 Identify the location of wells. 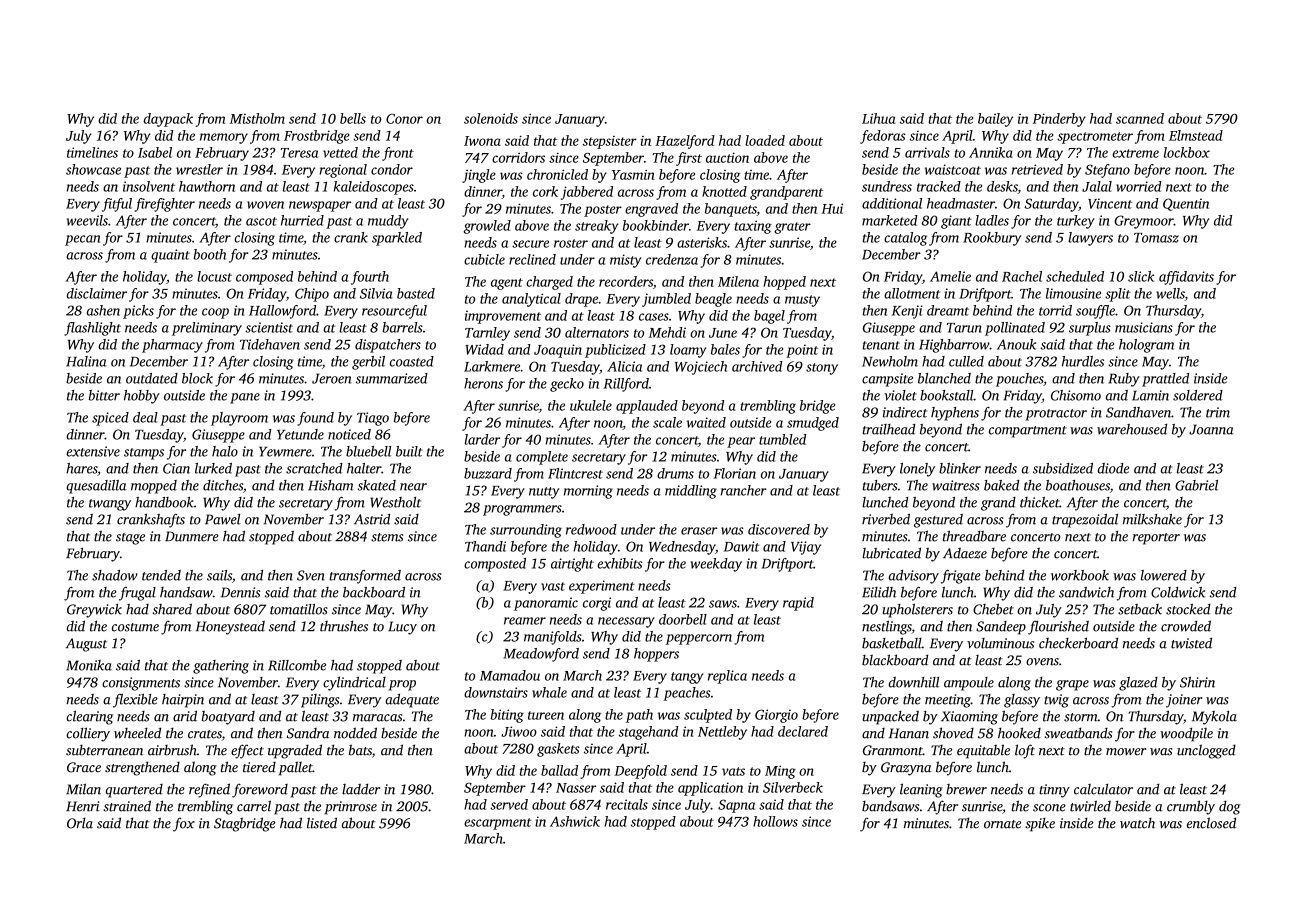
(1170, 294).
